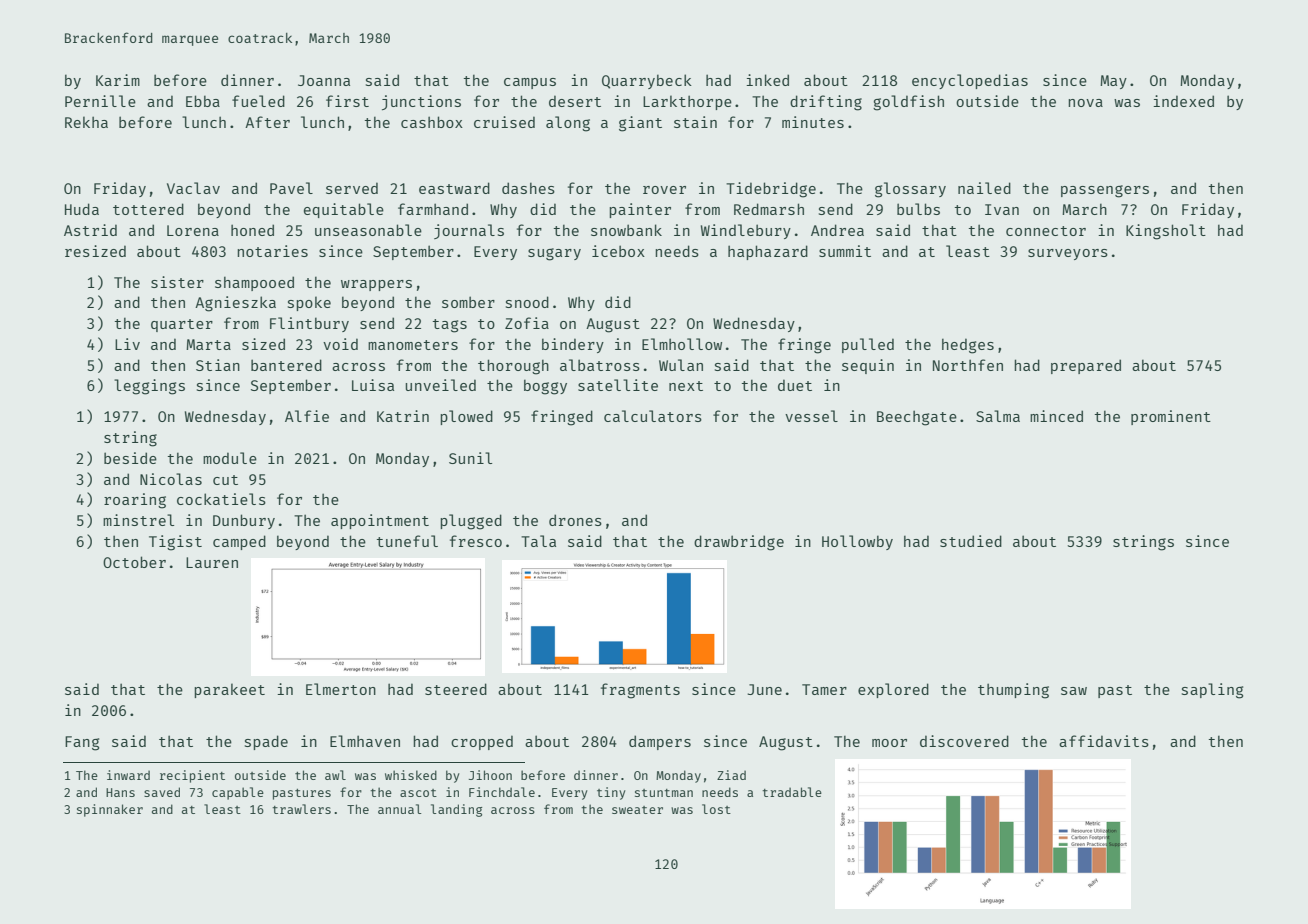 The width and height of the page is (1308, 924). What do you see at coordinates (908, 103) in the page?
I see `goldfish` at bounding box center [908, 103].
